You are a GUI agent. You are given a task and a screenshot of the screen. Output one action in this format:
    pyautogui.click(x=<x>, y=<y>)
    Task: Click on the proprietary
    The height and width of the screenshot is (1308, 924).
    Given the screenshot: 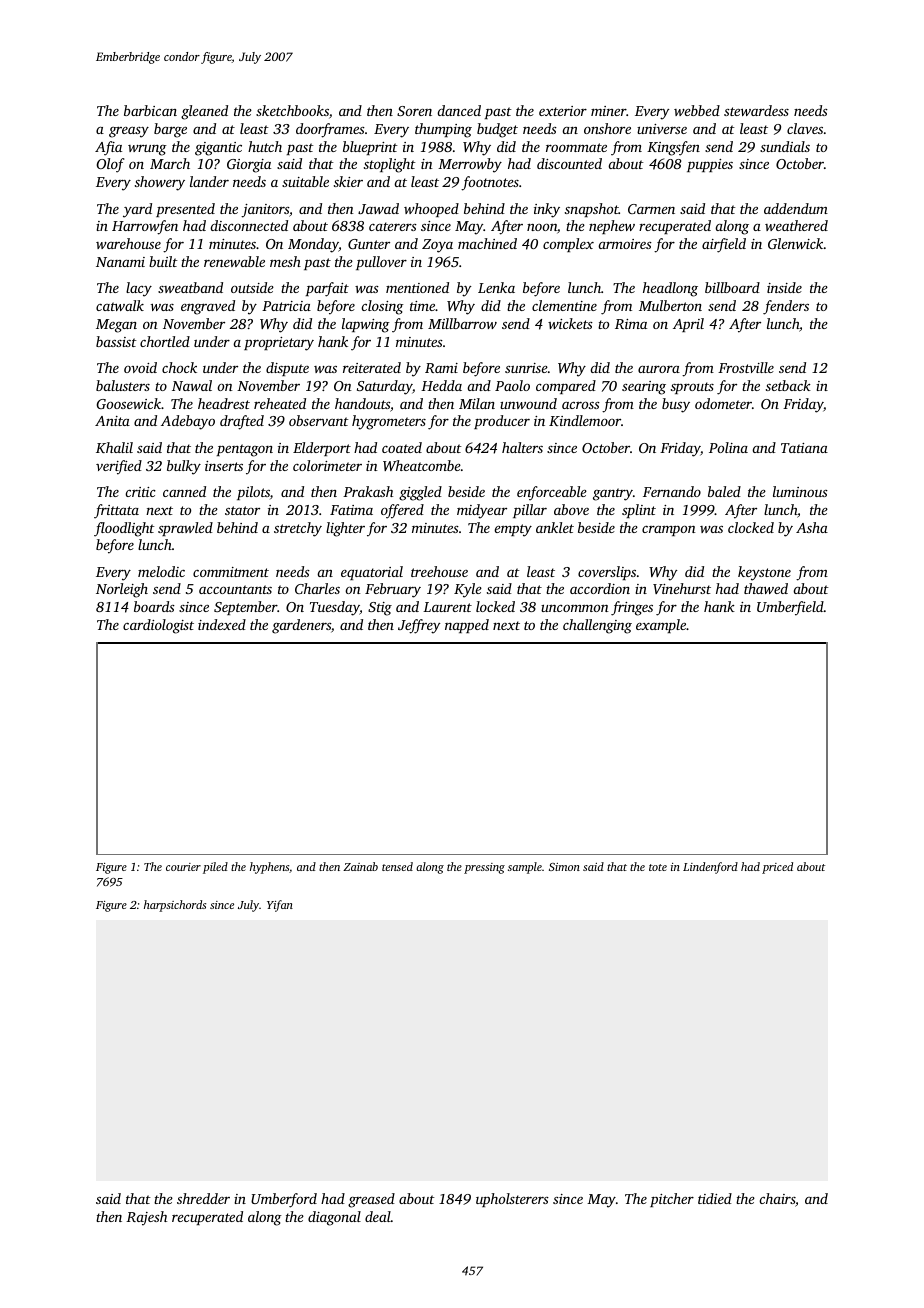 What is the action you would take?
    pyautogui.click(x=279, y=344)
